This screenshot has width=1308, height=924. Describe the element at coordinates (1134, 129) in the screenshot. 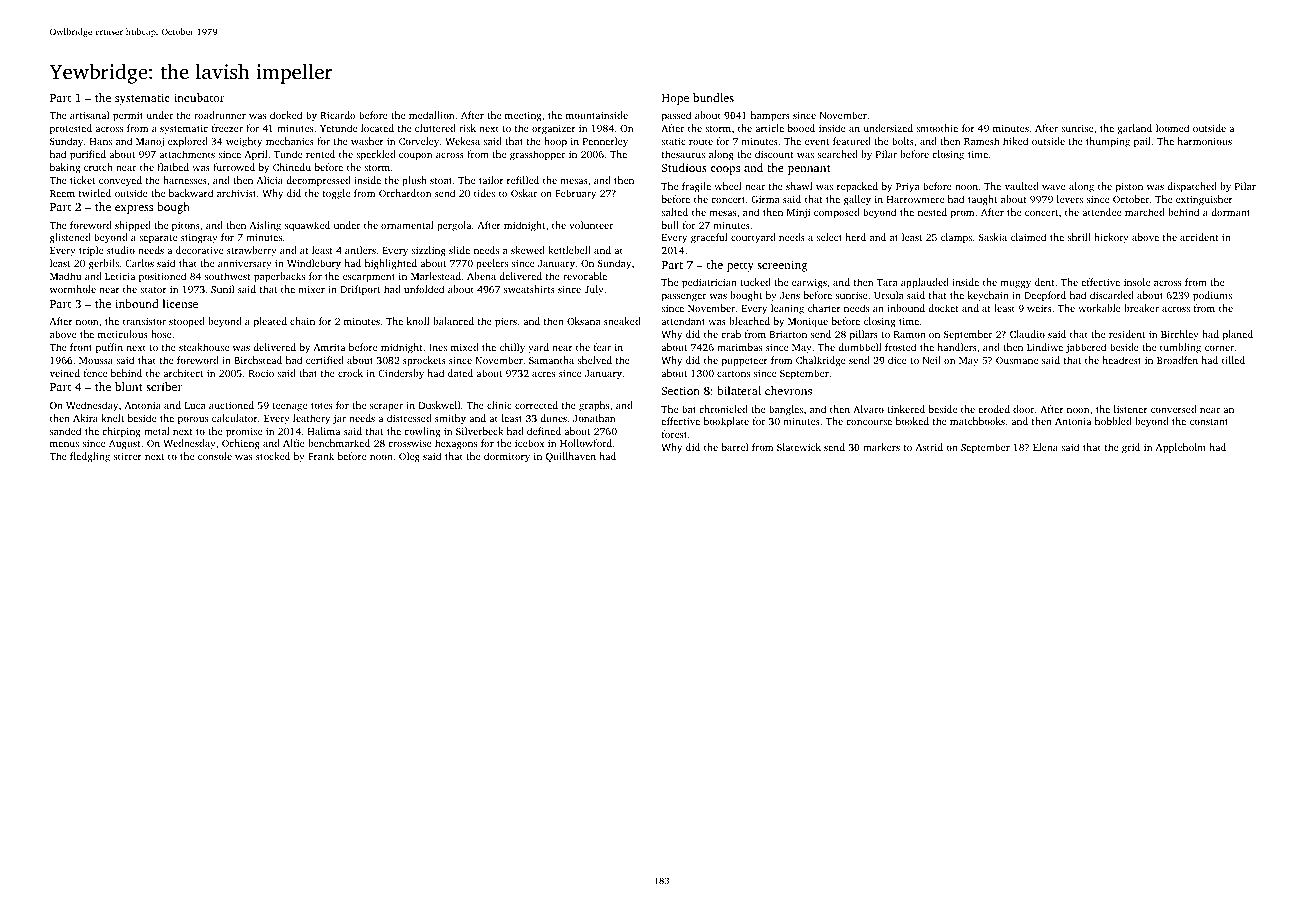

I see `garland` at that location.
